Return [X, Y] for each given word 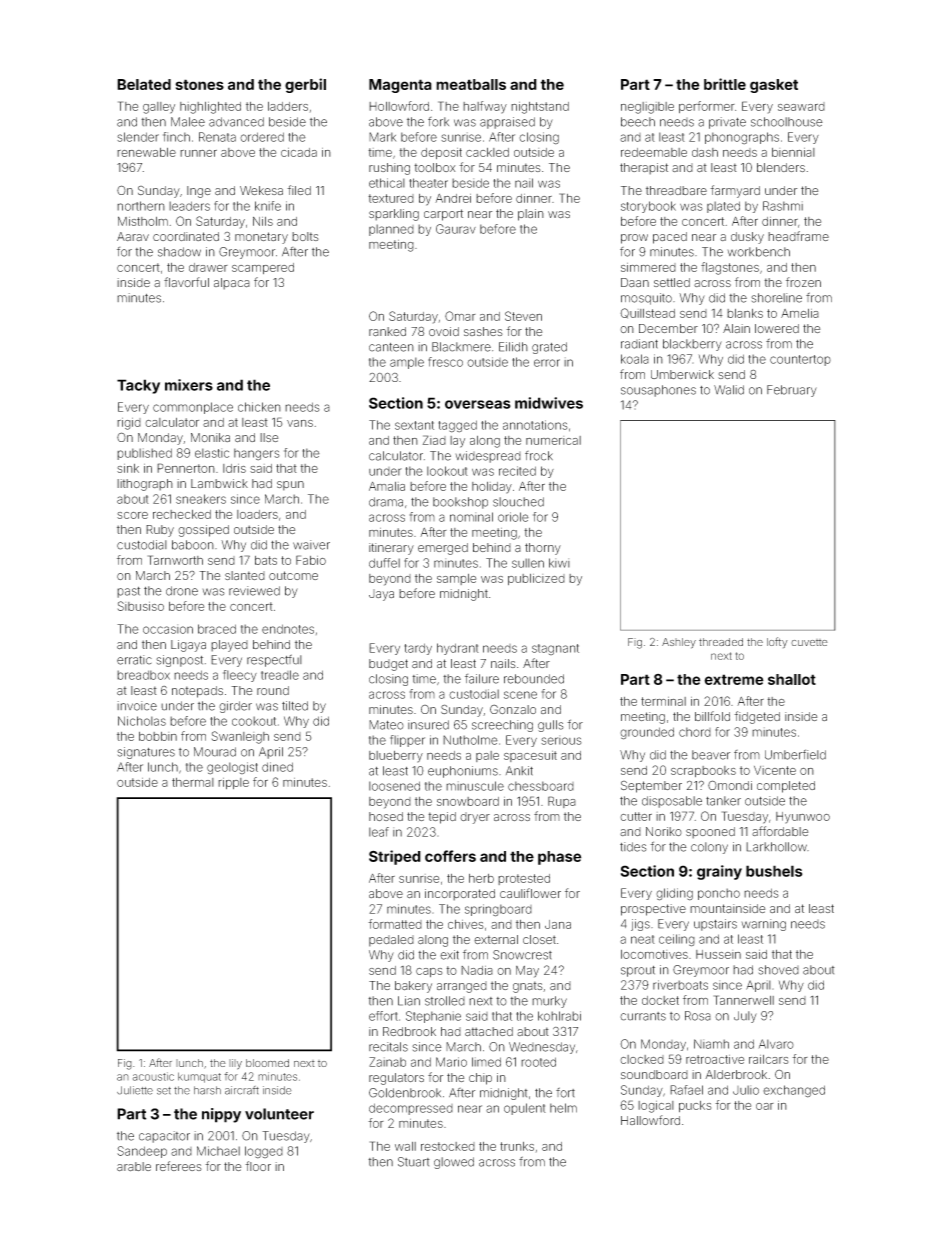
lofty [777, 642]
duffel [384, 563]
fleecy [240, 676]
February [792, 391]
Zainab [387, 1062]
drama [386, 502]
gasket [774, 86]
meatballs [471, 84]
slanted [245, 575]
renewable [146, 152]
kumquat [199, 1077]
